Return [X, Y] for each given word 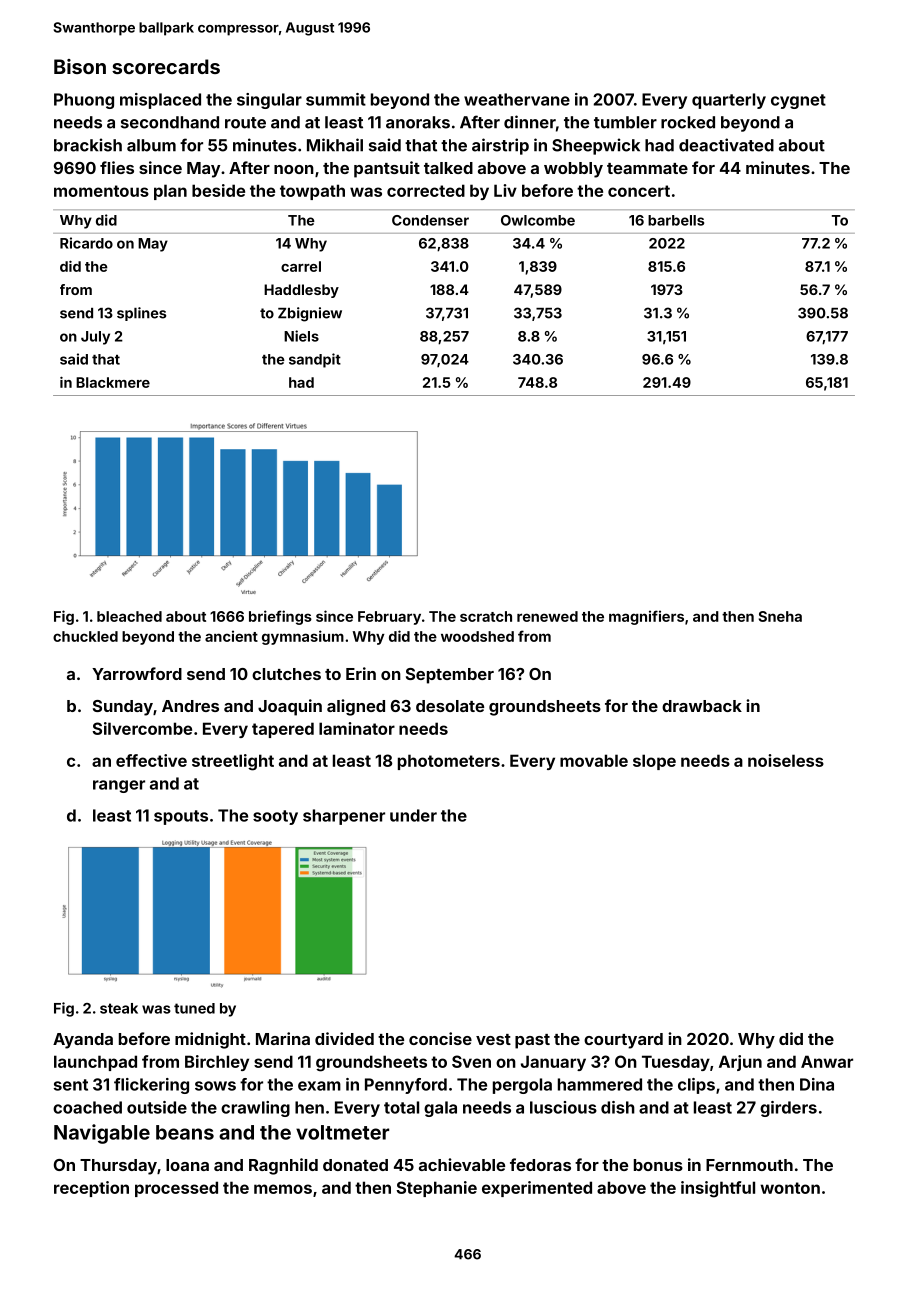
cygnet [798, 101]
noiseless [786, 760]
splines [141, 314]
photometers [449, 762]
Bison [80, 66]
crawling [255, 1109]
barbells [676, 220]
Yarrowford [137, 673]
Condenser [430, 220]
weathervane [517, 99]
